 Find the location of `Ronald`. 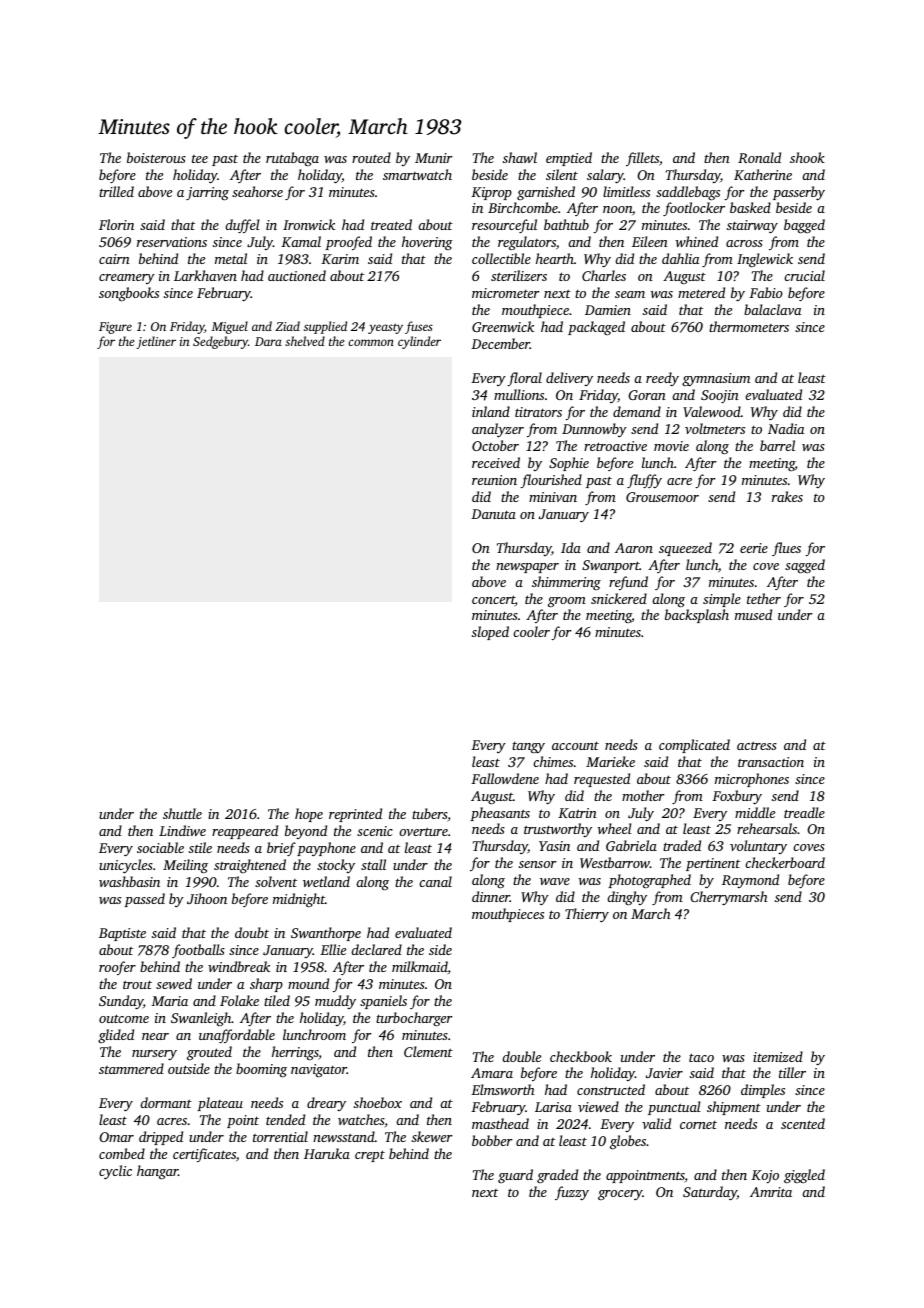

Ronald is located at coordinates (759, 157).
